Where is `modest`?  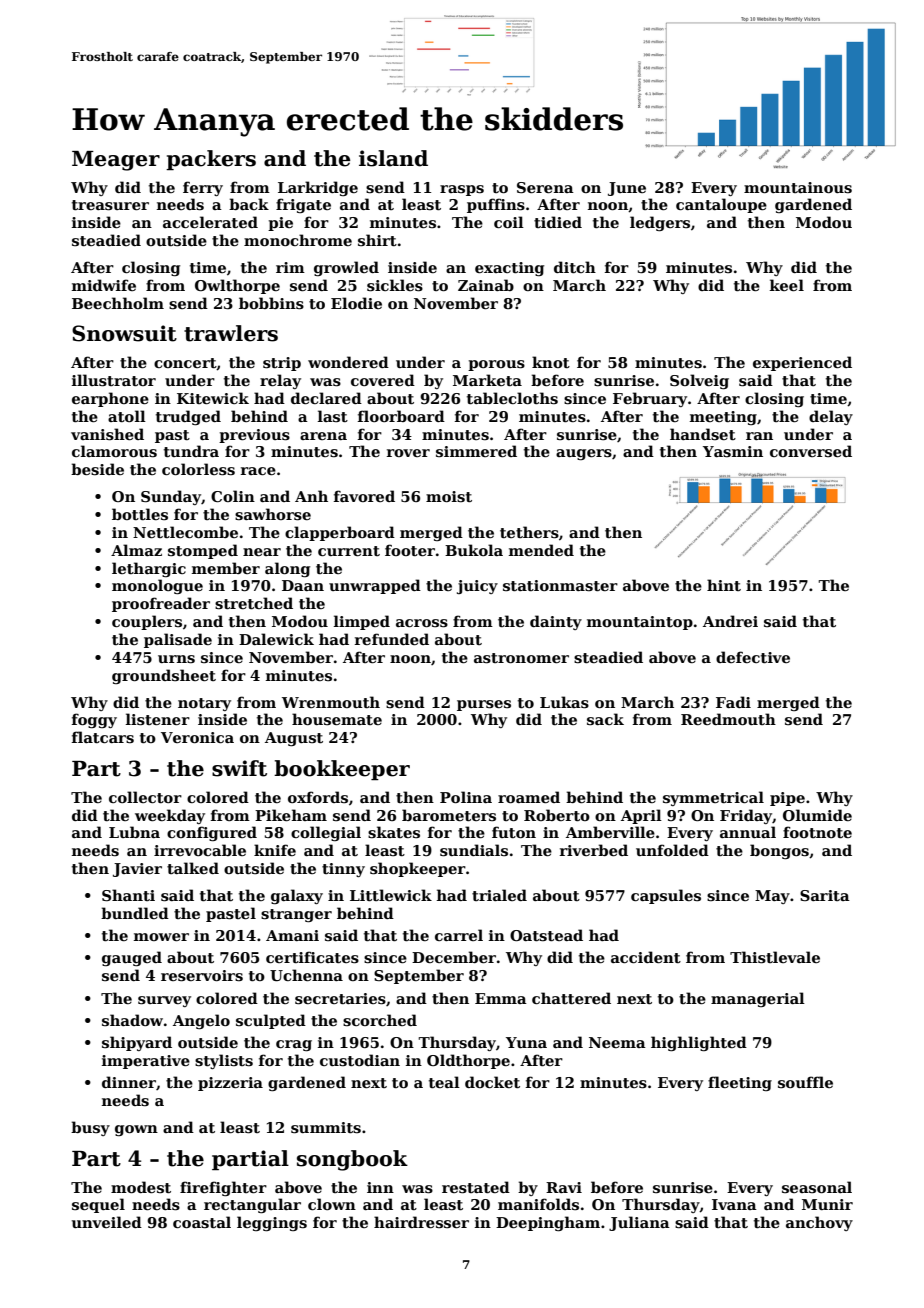 modest is located at coordinates (141, 1187).
